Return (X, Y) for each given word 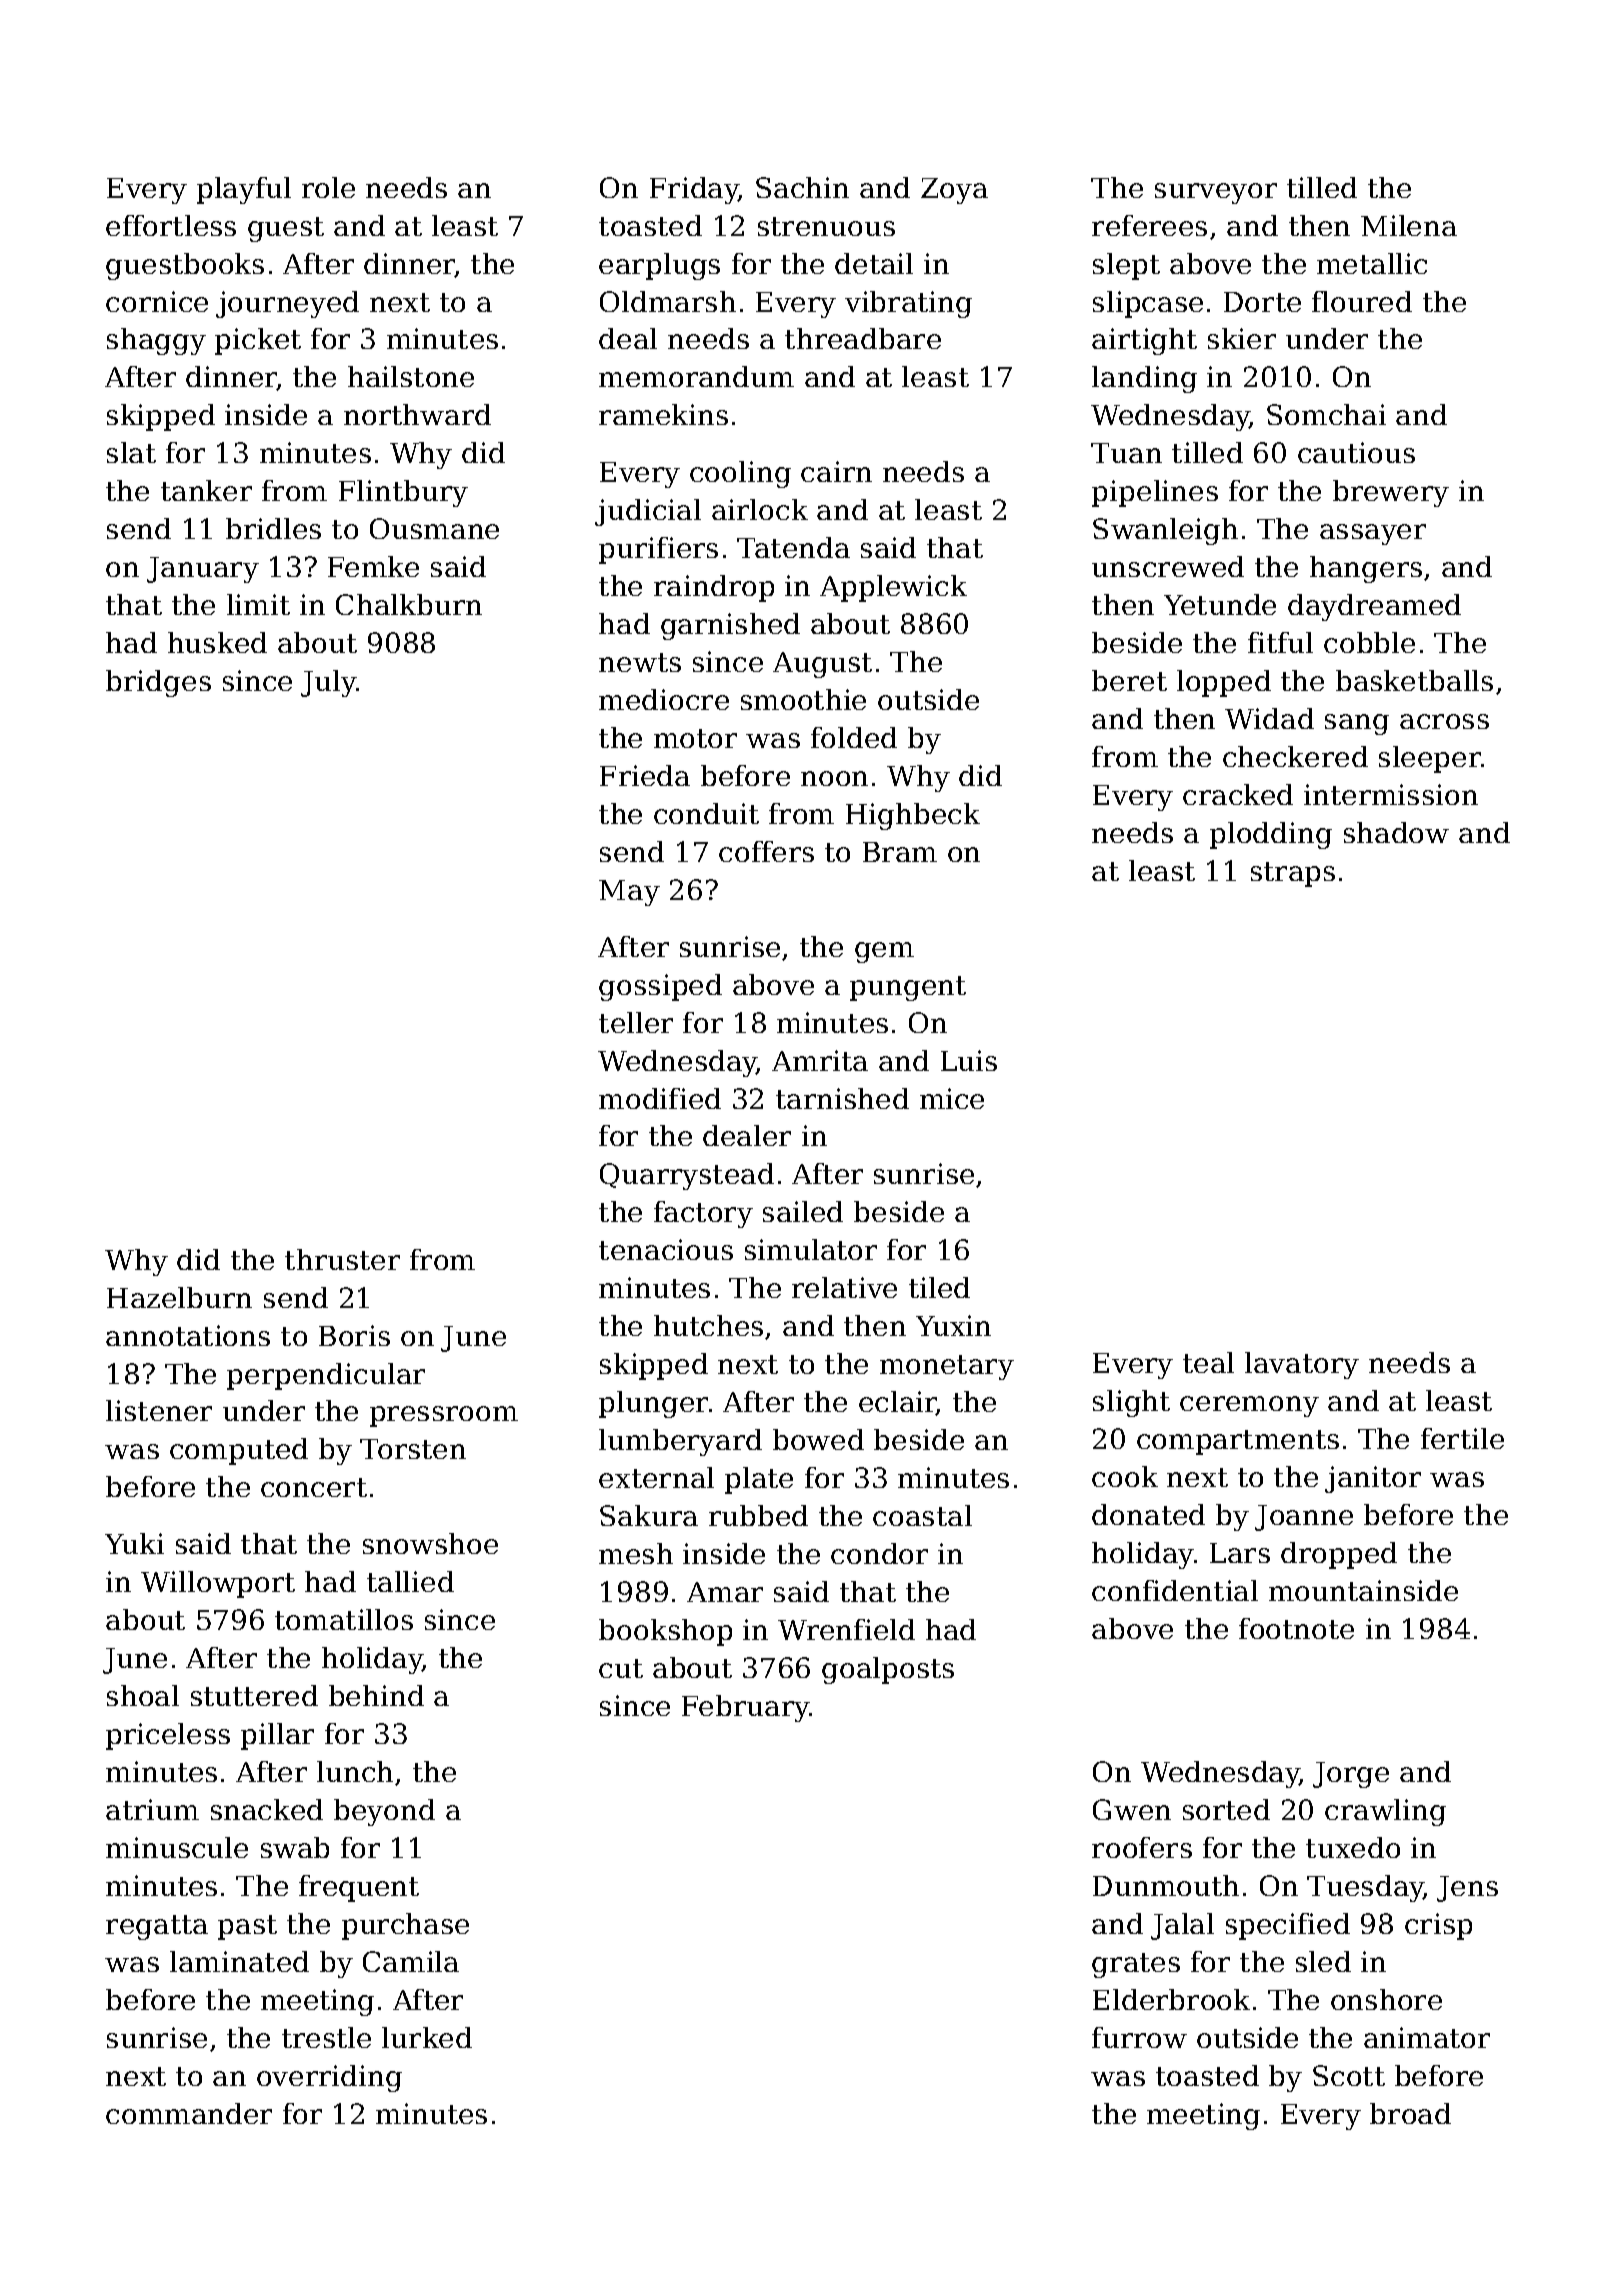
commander (189, 2113)
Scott (1349, 2075)
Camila (411, 1961)
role (328, 187)
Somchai (1326, 414)
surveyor (1216, 193)
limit (258, 604)
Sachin (802, 187)
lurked (427, 2037)
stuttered (254, 1695)
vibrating (908, 304)
